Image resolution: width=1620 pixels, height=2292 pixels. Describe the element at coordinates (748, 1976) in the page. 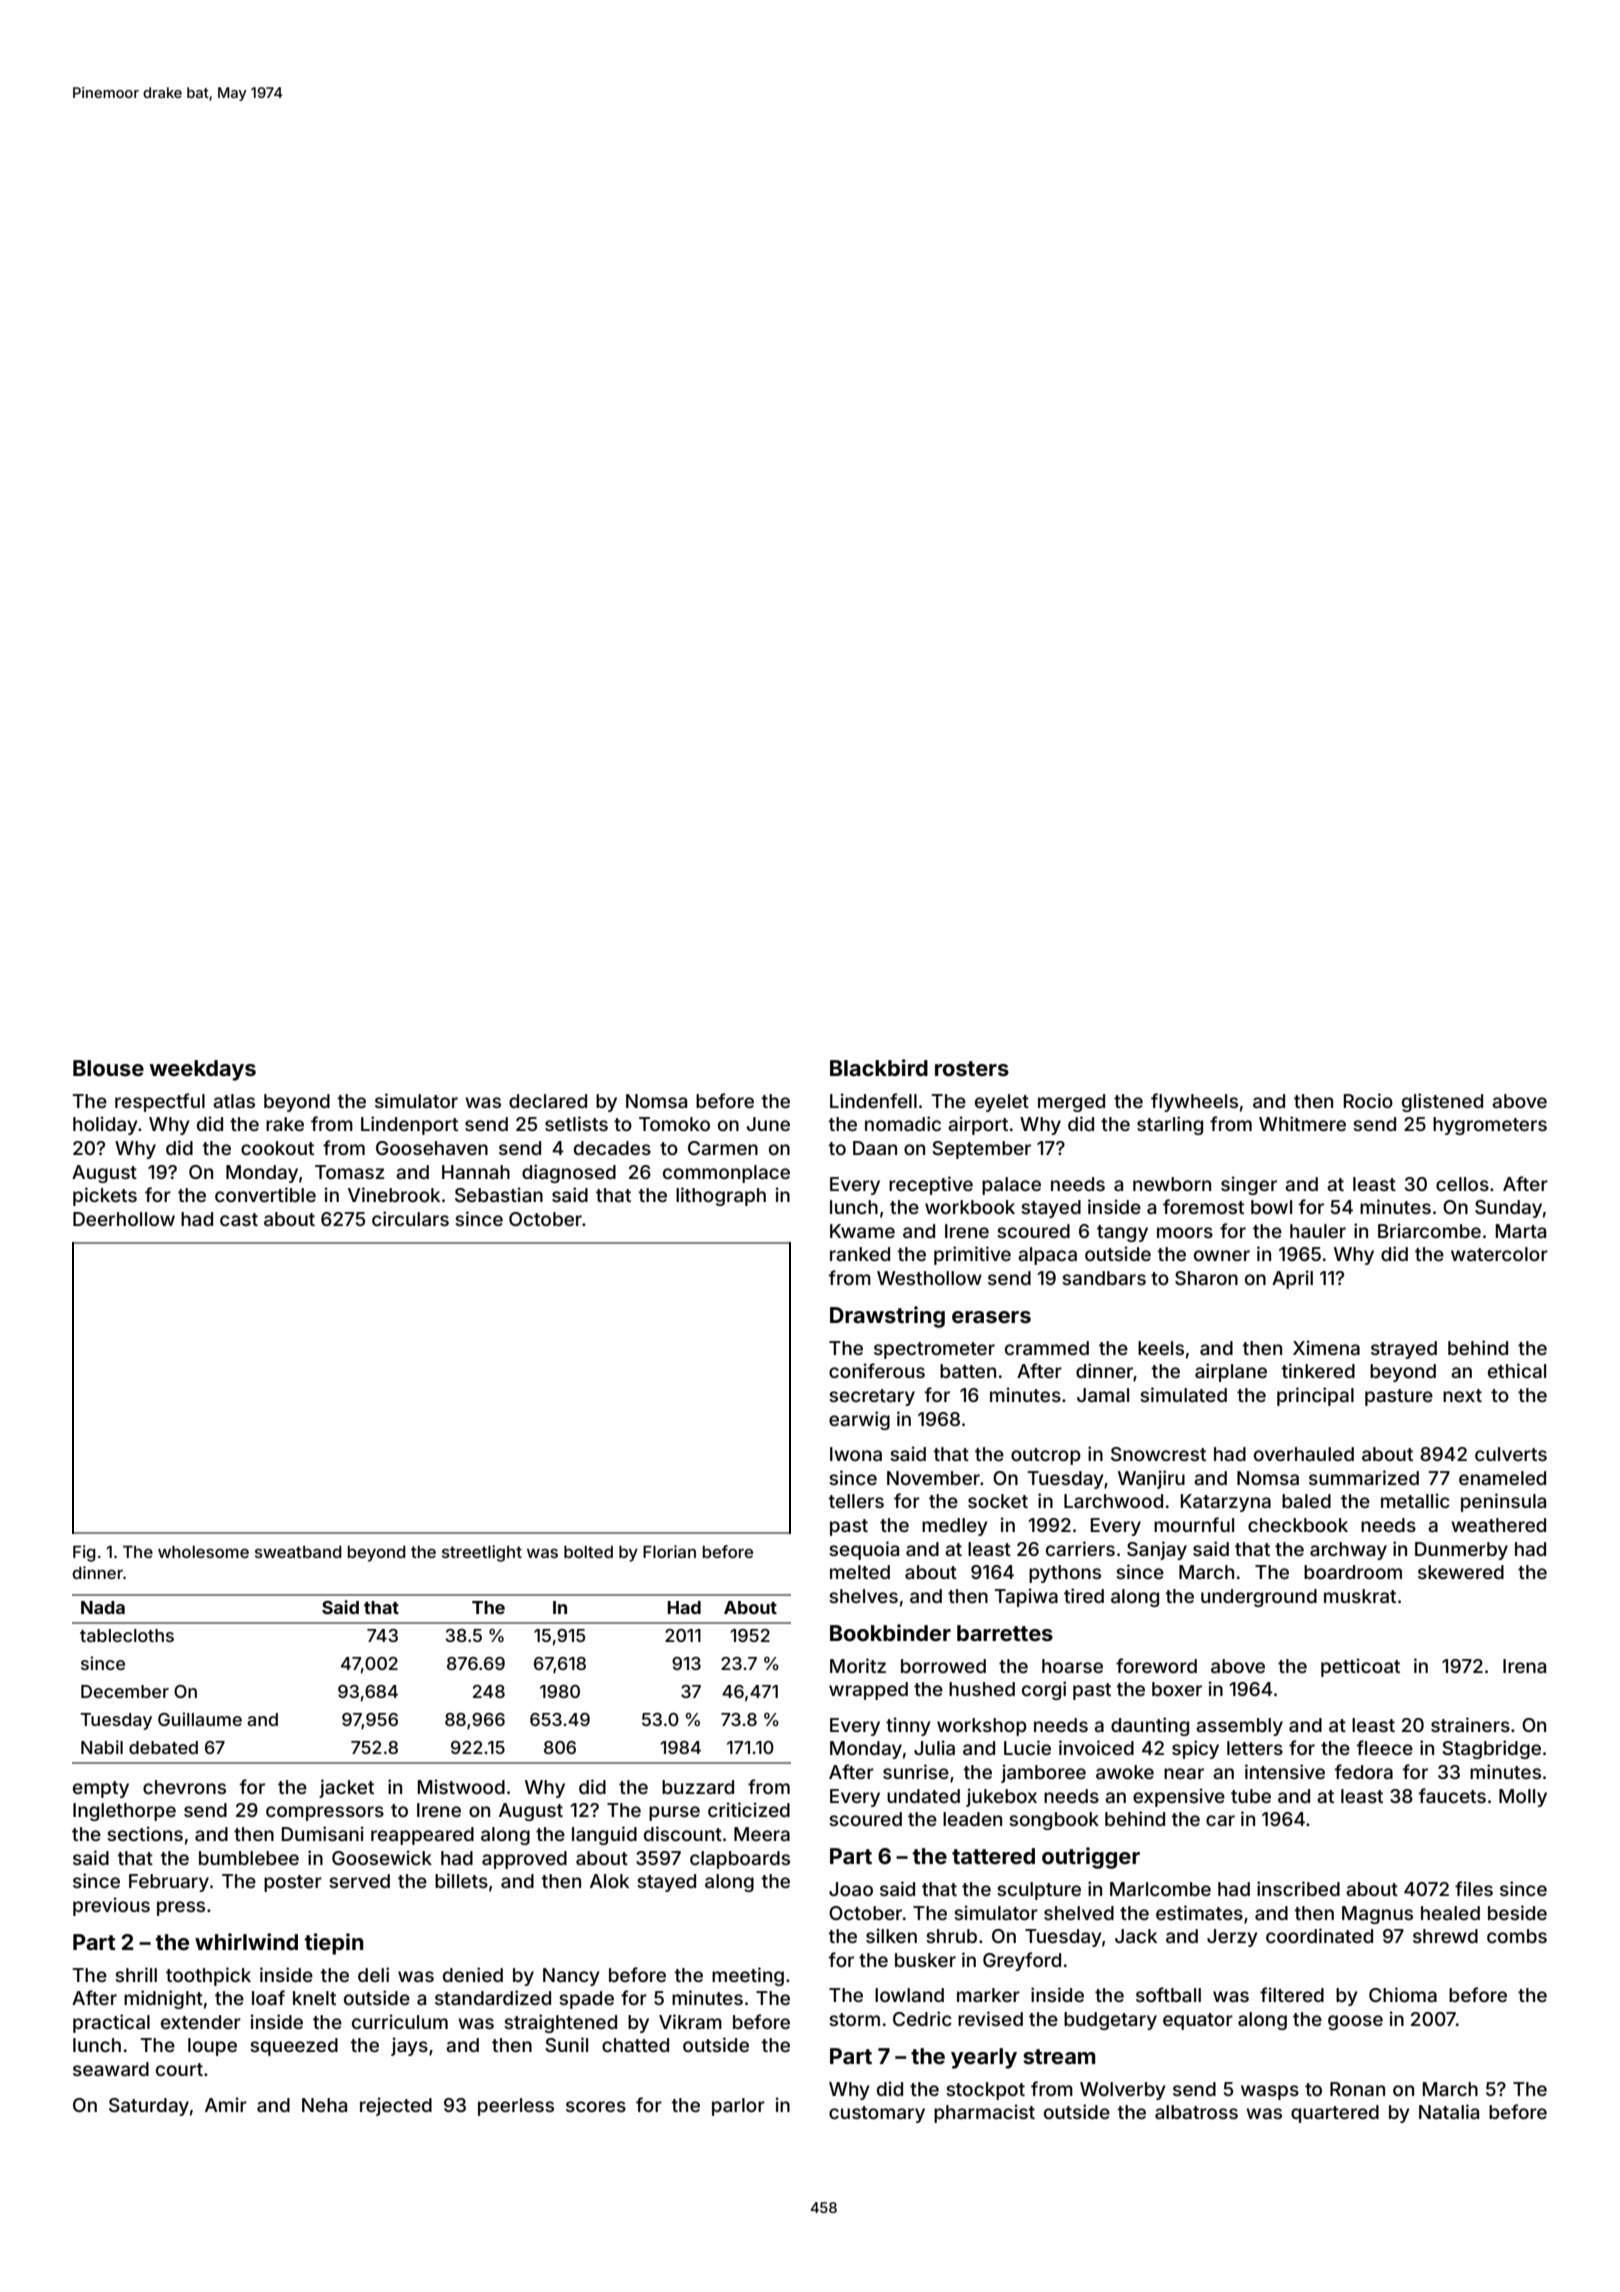

I see `meeting` at that location.
